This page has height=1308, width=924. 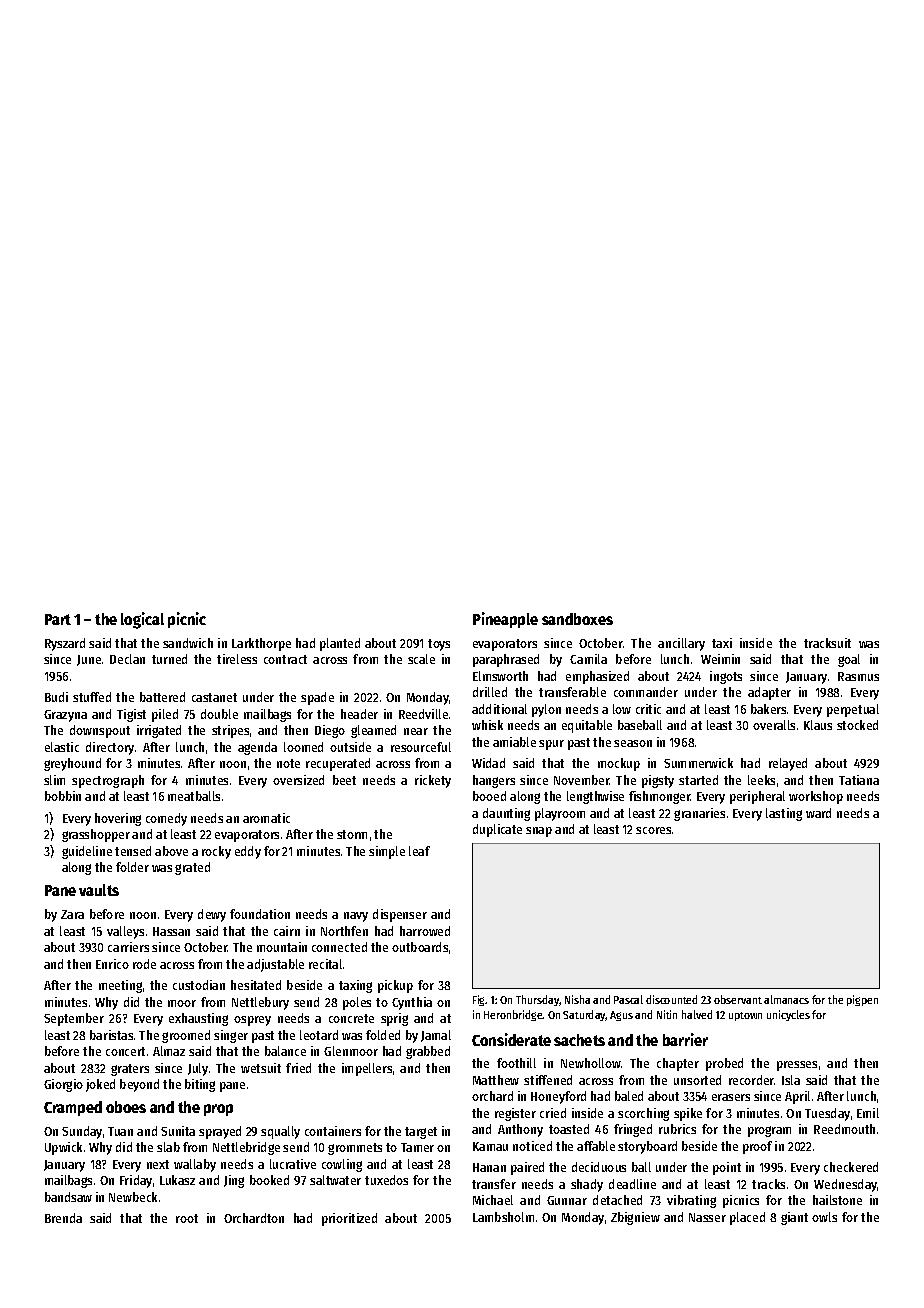 What do you see at coordinates (63, 1085) in the page?
I see `Giorgio` at bounding box center [63, 1085].
